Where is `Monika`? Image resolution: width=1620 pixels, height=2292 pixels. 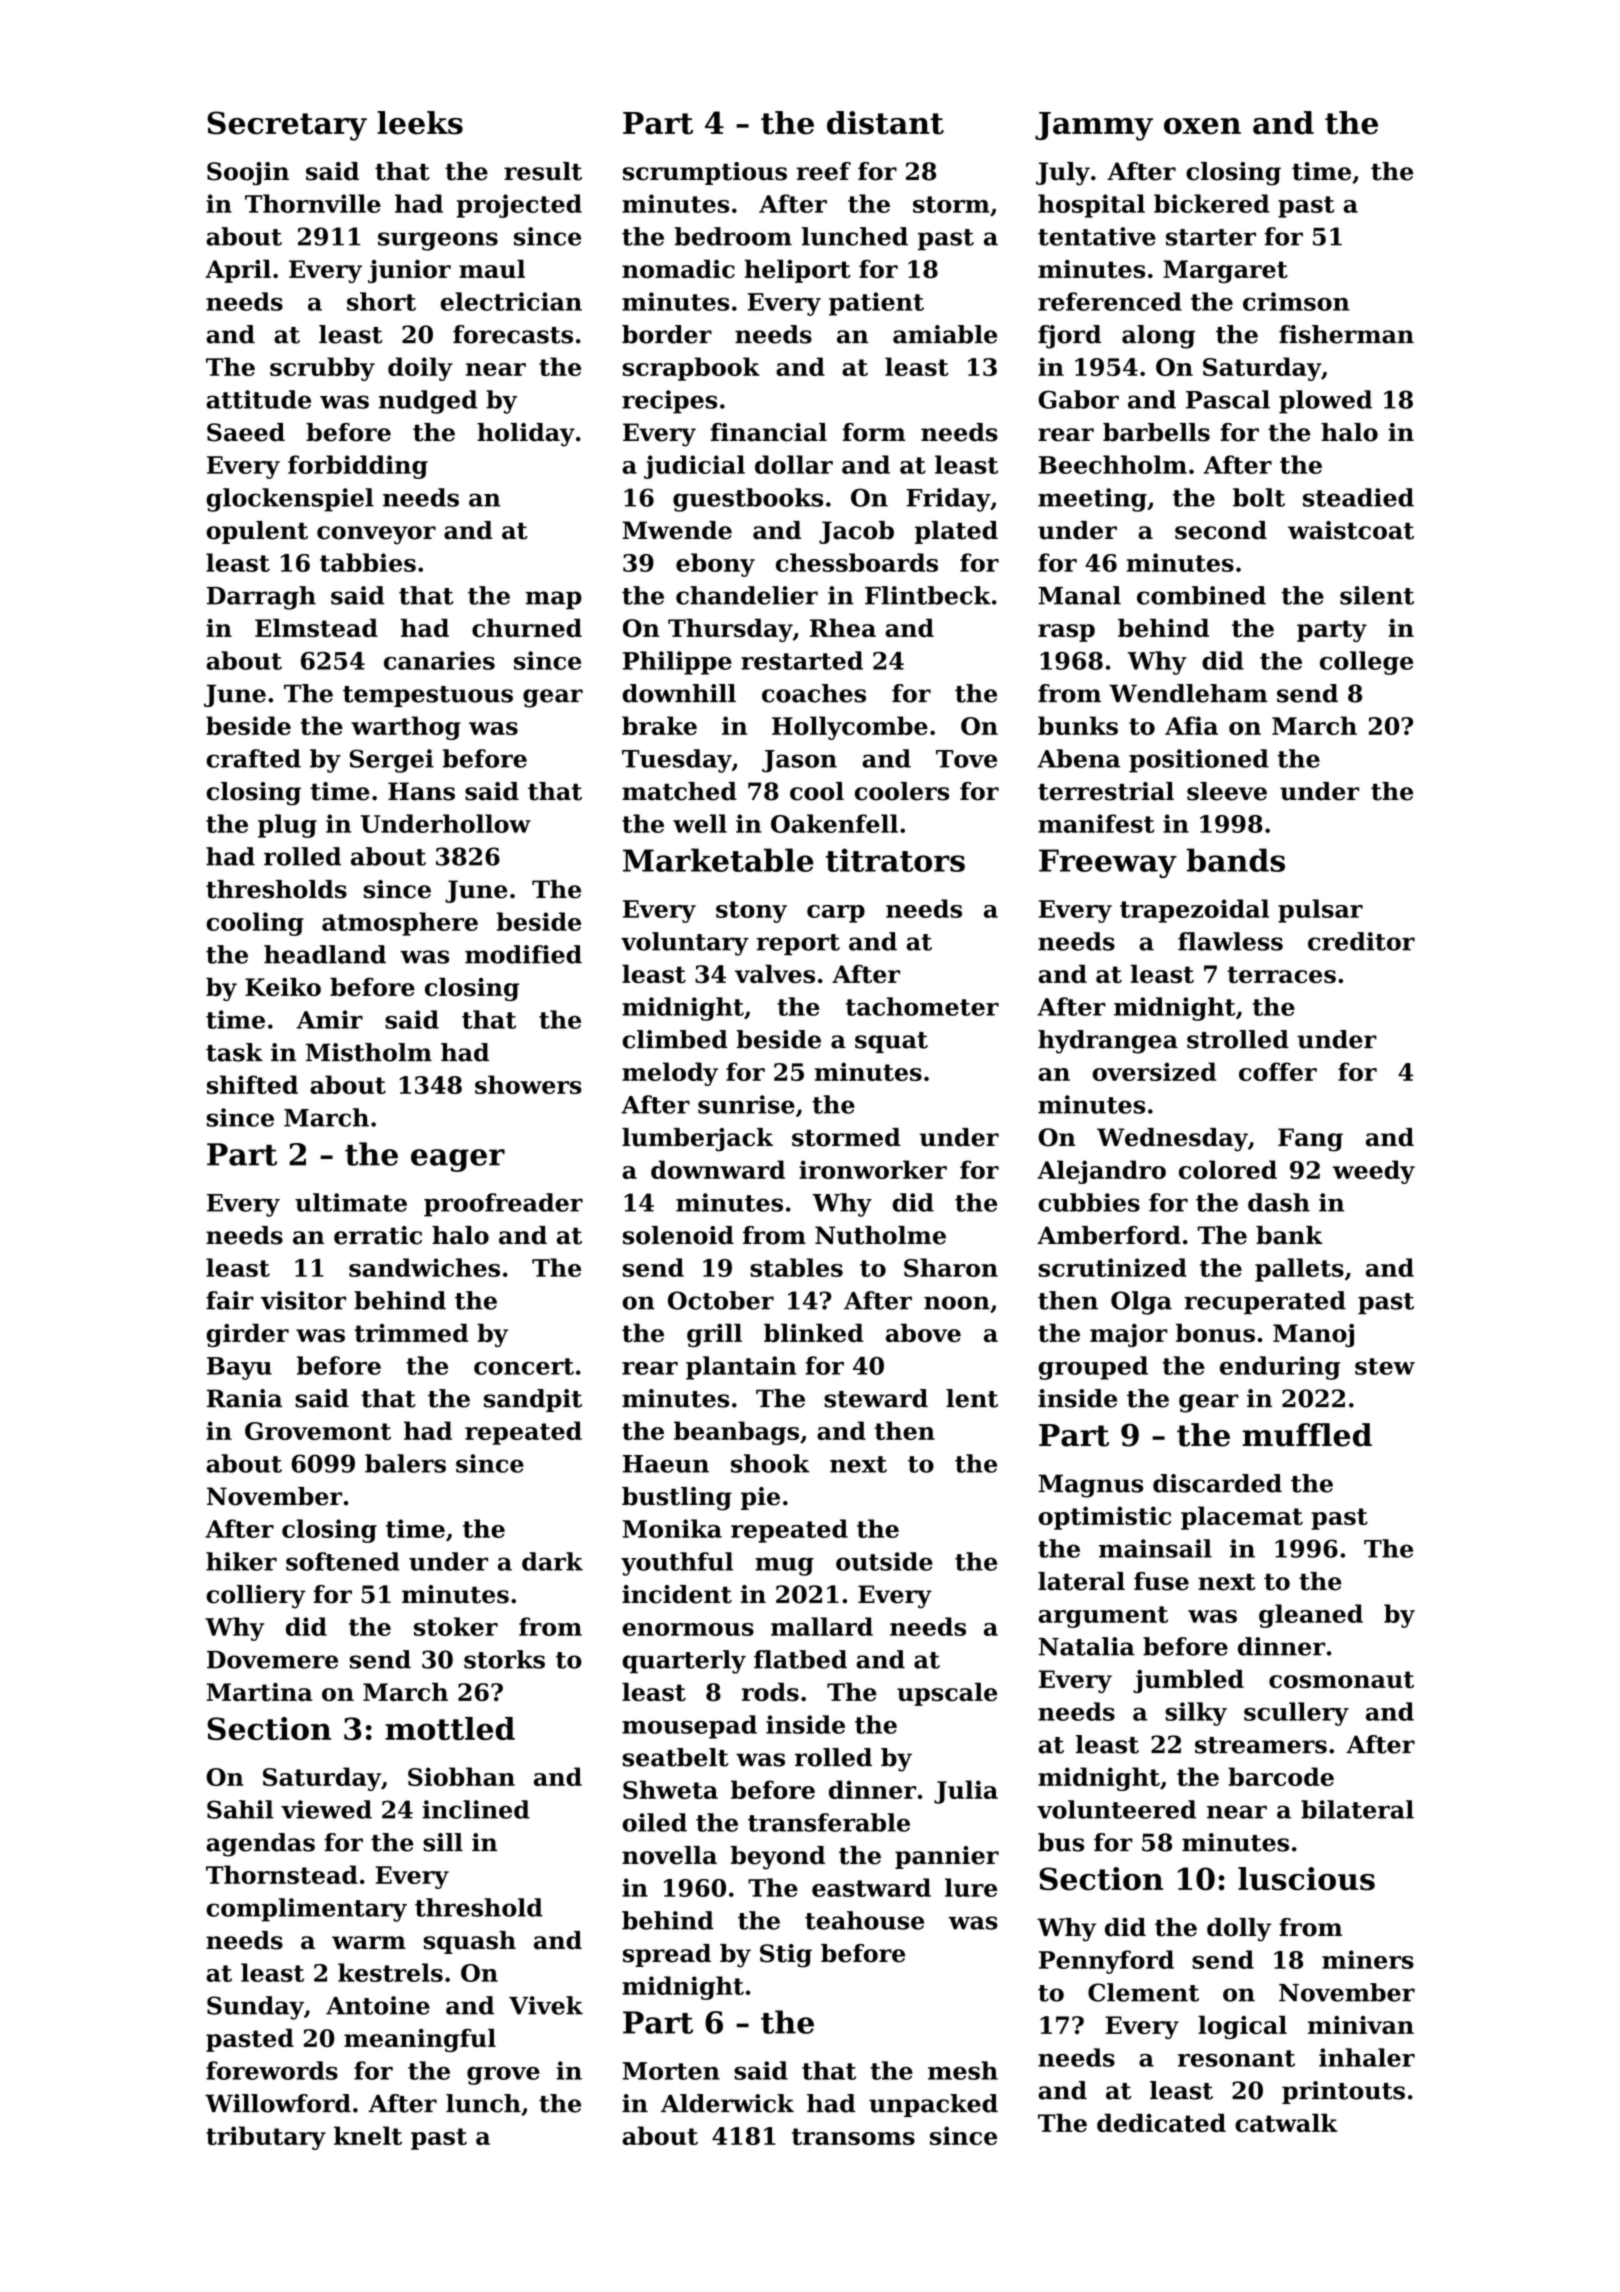 Monika is located at coordinates (672, 1528).
